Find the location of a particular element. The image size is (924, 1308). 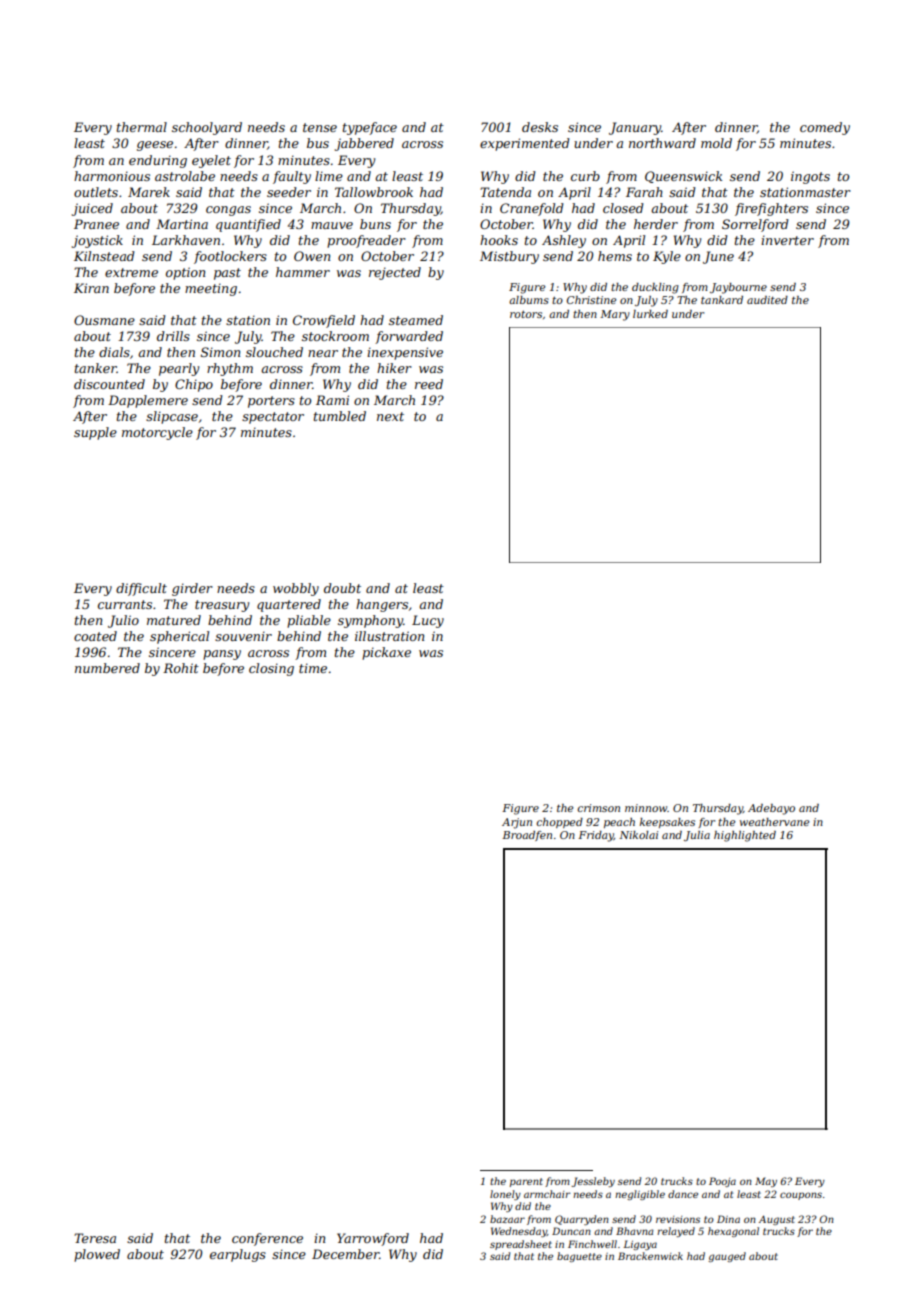

coupons is located at coordinates (801, 1196).
